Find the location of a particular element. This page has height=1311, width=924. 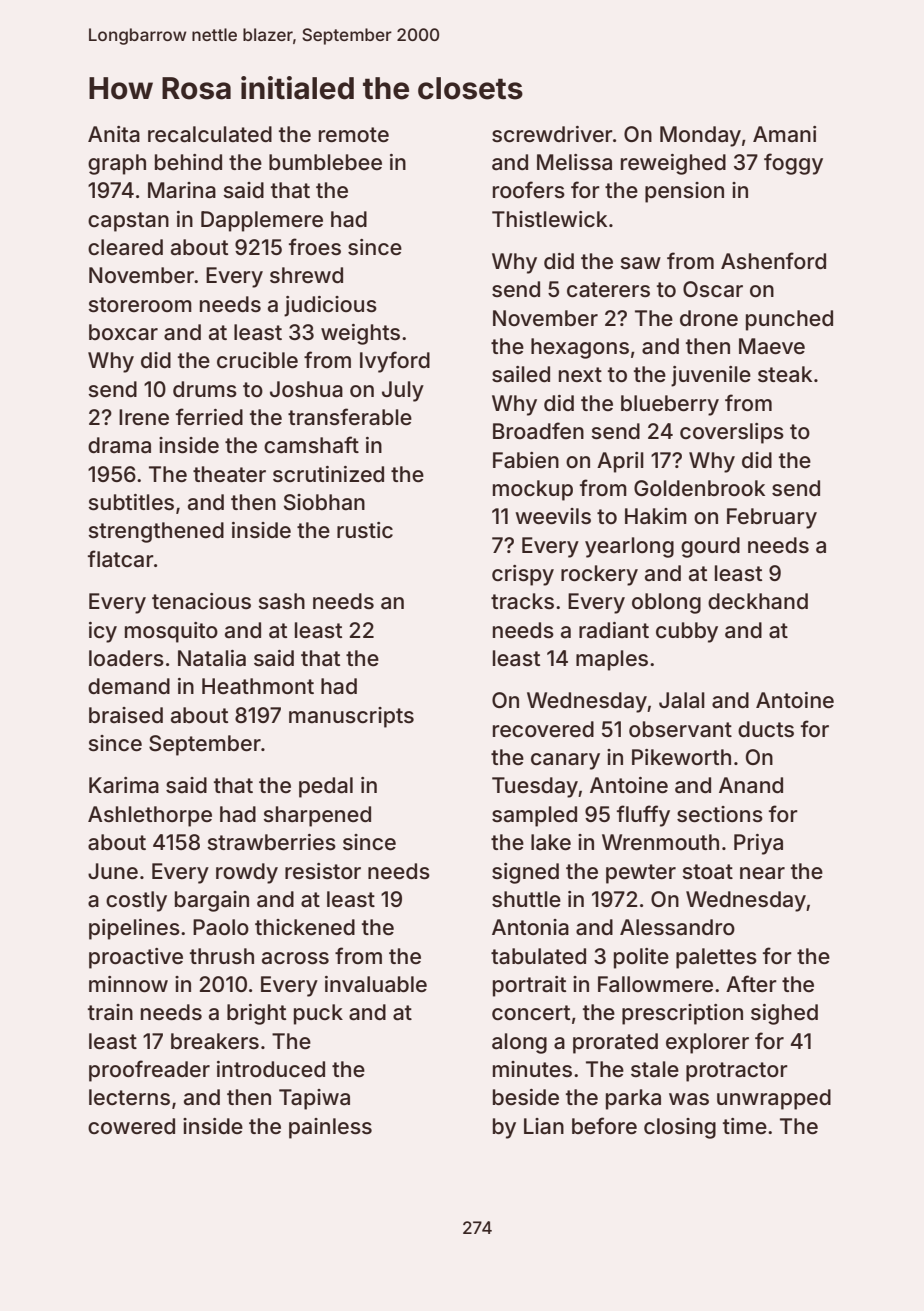

deckhand is located at coordinates (758, 601).
